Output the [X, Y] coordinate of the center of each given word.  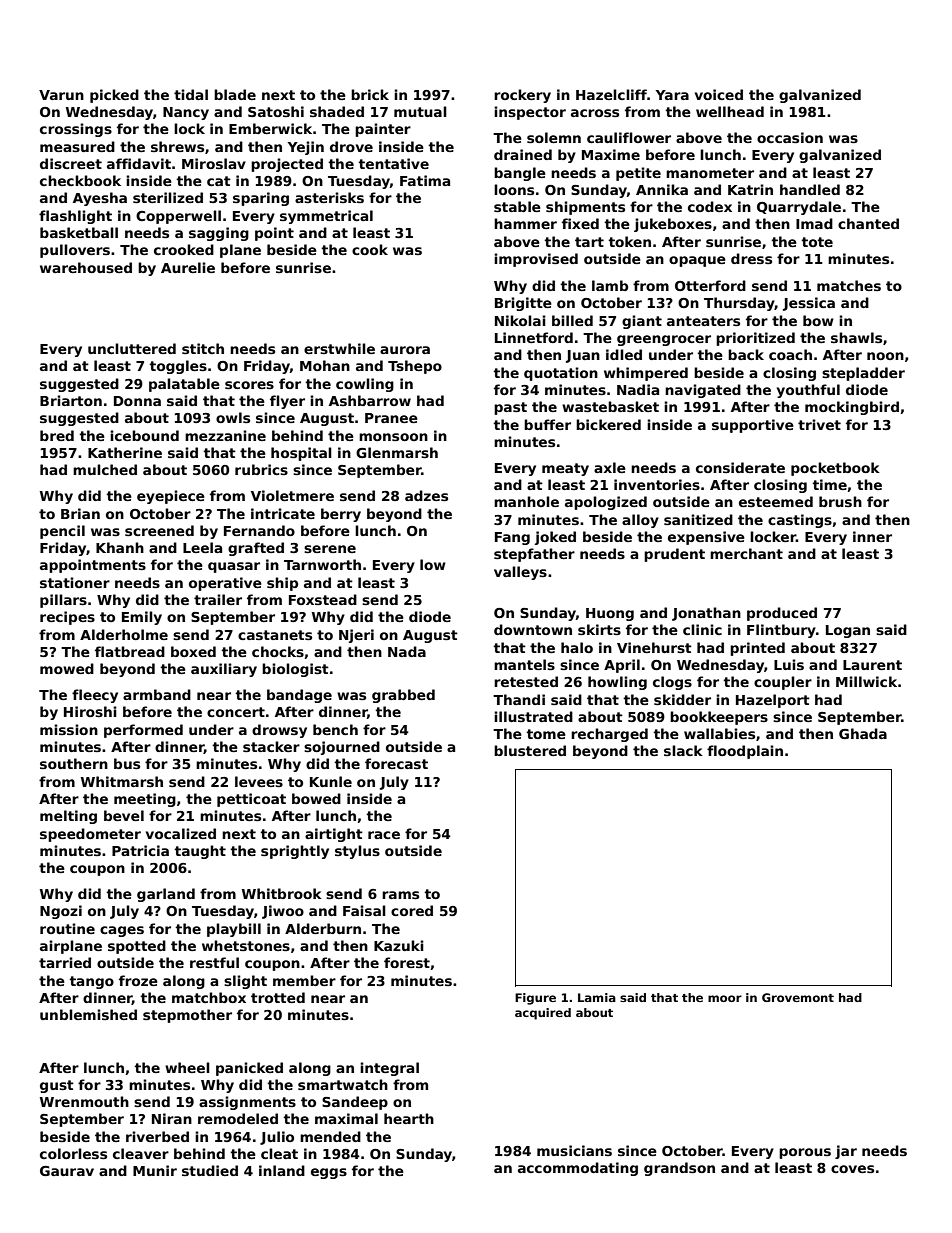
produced [782, 614]
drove [351, 146]
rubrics [261, 469]
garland [166, 895]
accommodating [578, 1169]
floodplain [745, 752]
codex [710, 206]
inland [282, 1170]
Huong [610, 614]
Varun [61, 95]
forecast [396, 763]
